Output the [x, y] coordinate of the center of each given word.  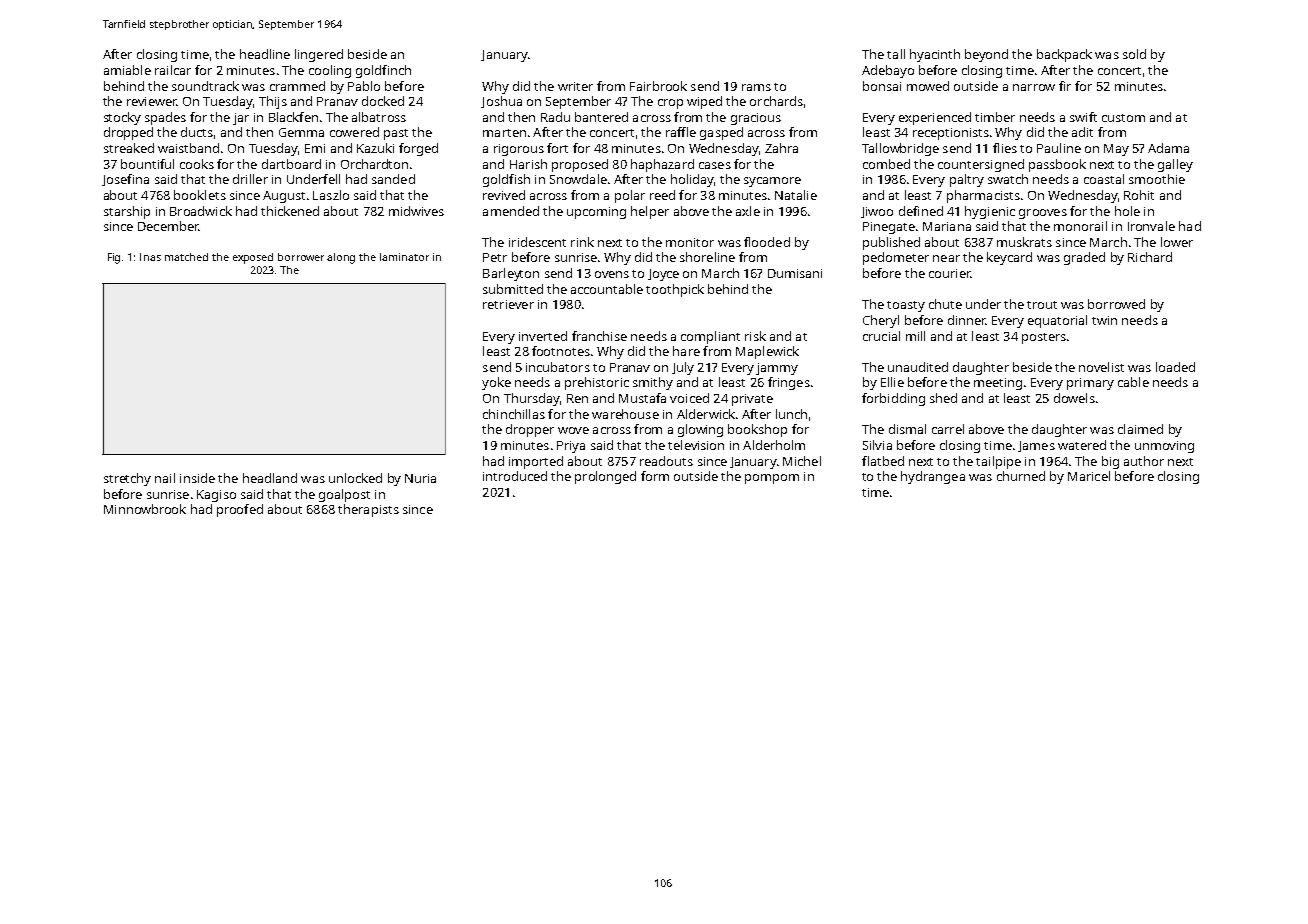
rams [756, 87]
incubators [558, 367]
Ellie [892, 382]
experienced [935, 118]
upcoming [596, 213]
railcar [173, 70]
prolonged [605, 477]
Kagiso [216, 496]
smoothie [1157, 179]
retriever [508, 304]
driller [250, 179]
